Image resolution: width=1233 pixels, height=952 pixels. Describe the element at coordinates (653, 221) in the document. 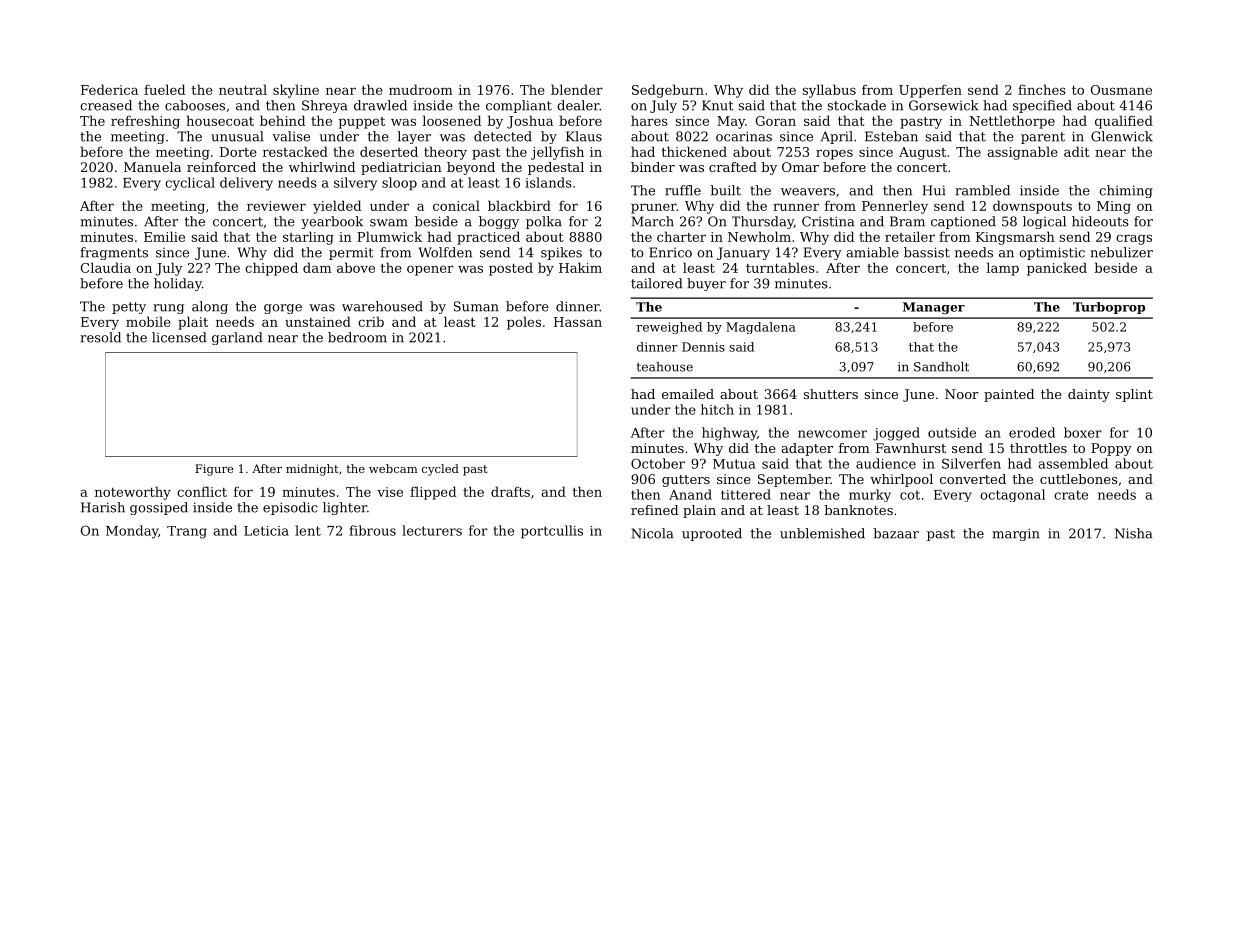

I see `March` at that location.
